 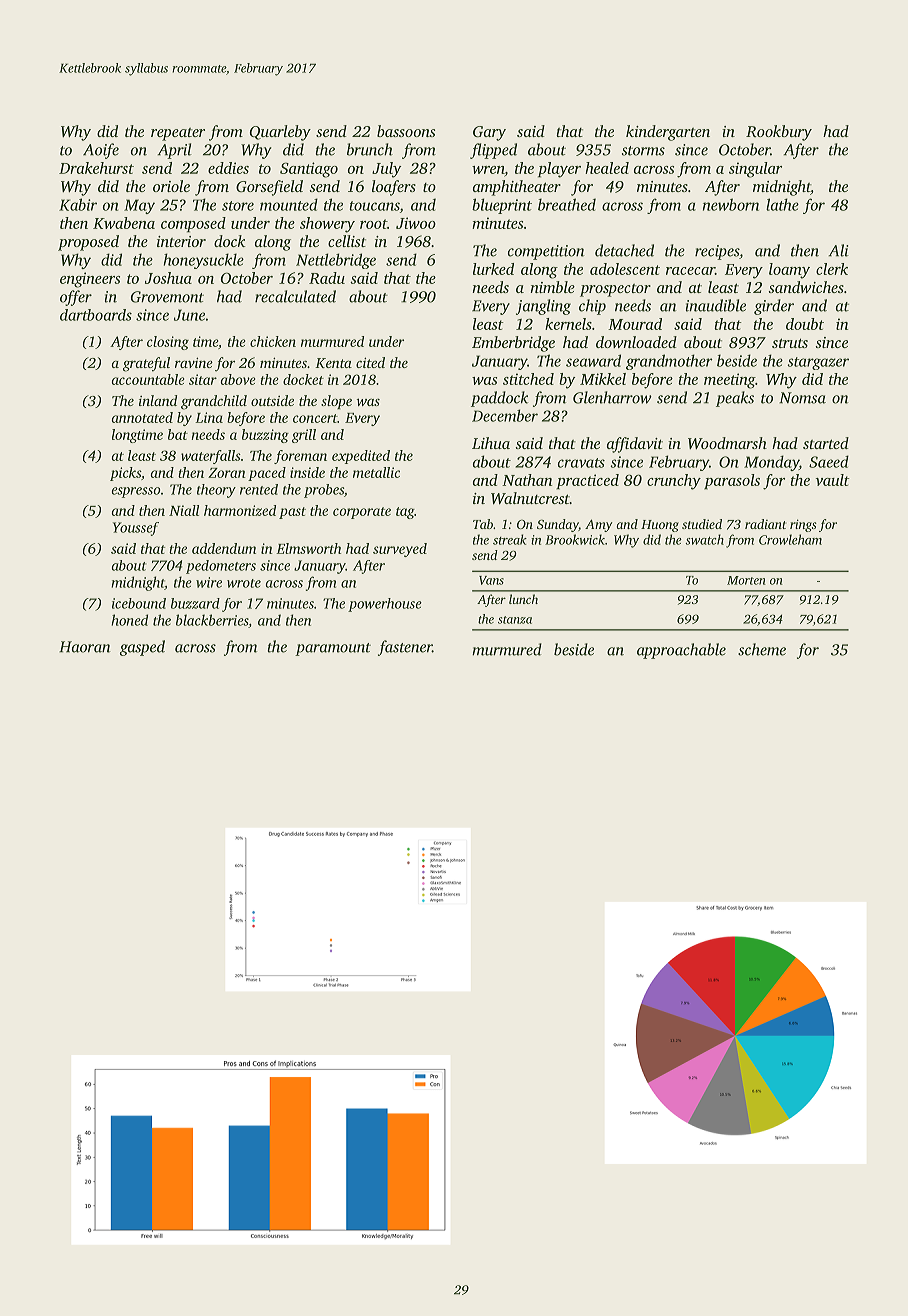 I want to click on Nomsa, so click(x=802, y=398).
